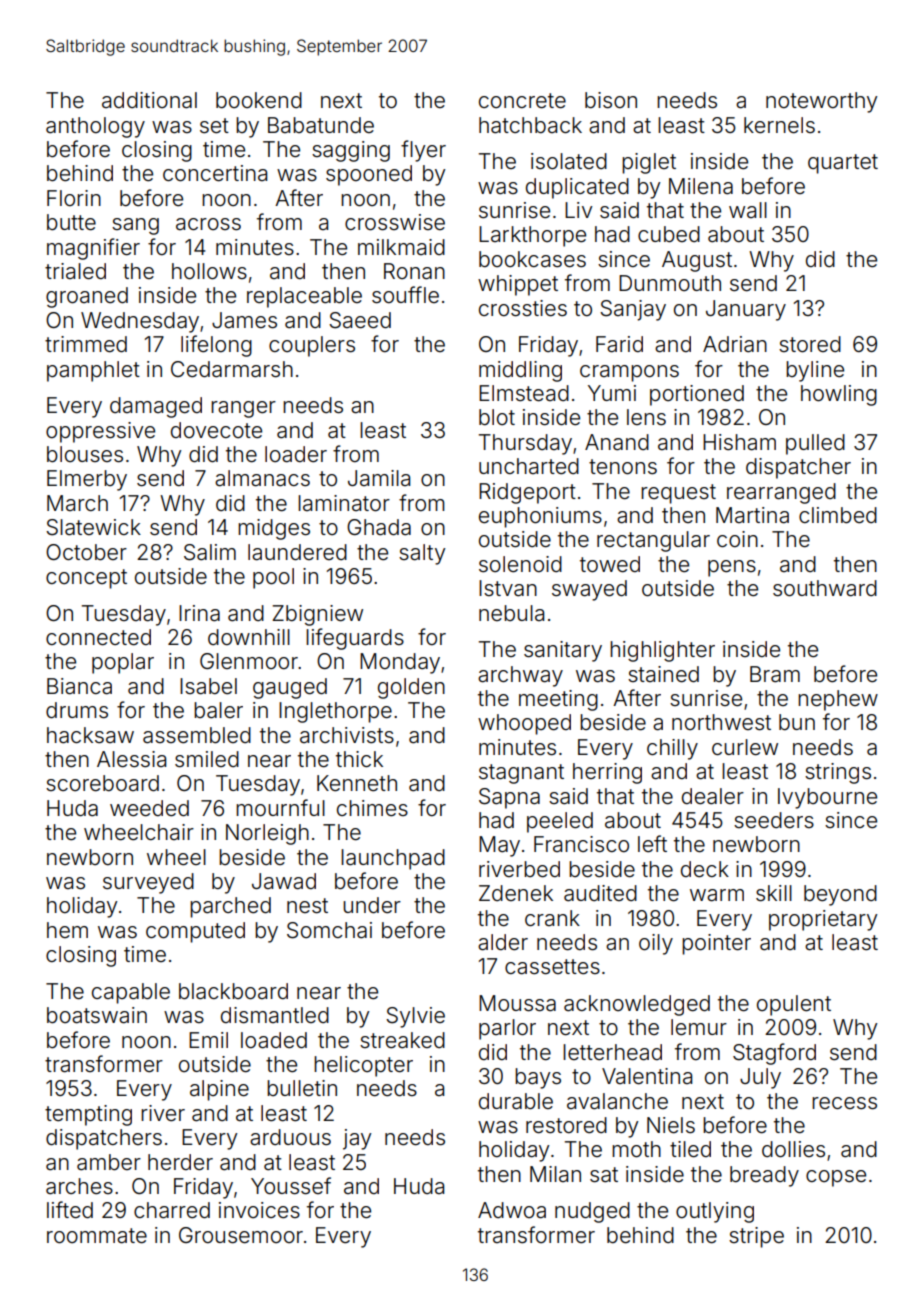 Image resolution: width=924 pixels, height=1314 pixels. Describe the element at coordinates (97, 1236) in the document. I see `roommate` at that location.
